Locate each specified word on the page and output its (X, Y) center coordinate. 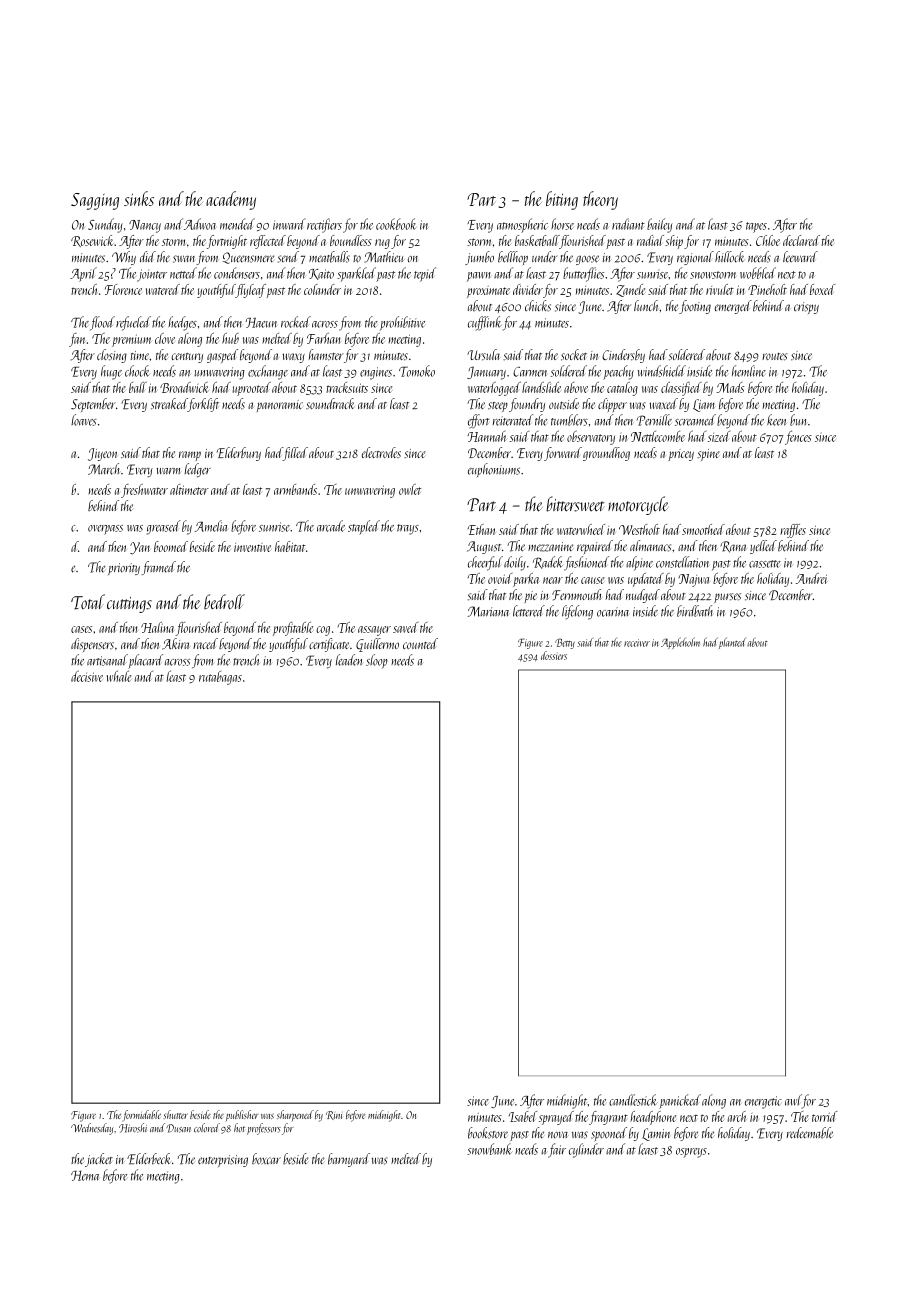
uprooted (251, 389)
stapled (364, 527)
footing (695, 307)
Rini (334, 1115)
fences (798, 437)
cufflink (484, 323)
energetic (763, 1102)
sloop (376, 661)
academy (231, 200)
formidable (141, 1116)
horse (562, 224)
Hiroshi (133, 1128)
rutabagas (220, 678)
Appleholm (680, 643)
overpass (105, 530)
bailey (659, 225)
